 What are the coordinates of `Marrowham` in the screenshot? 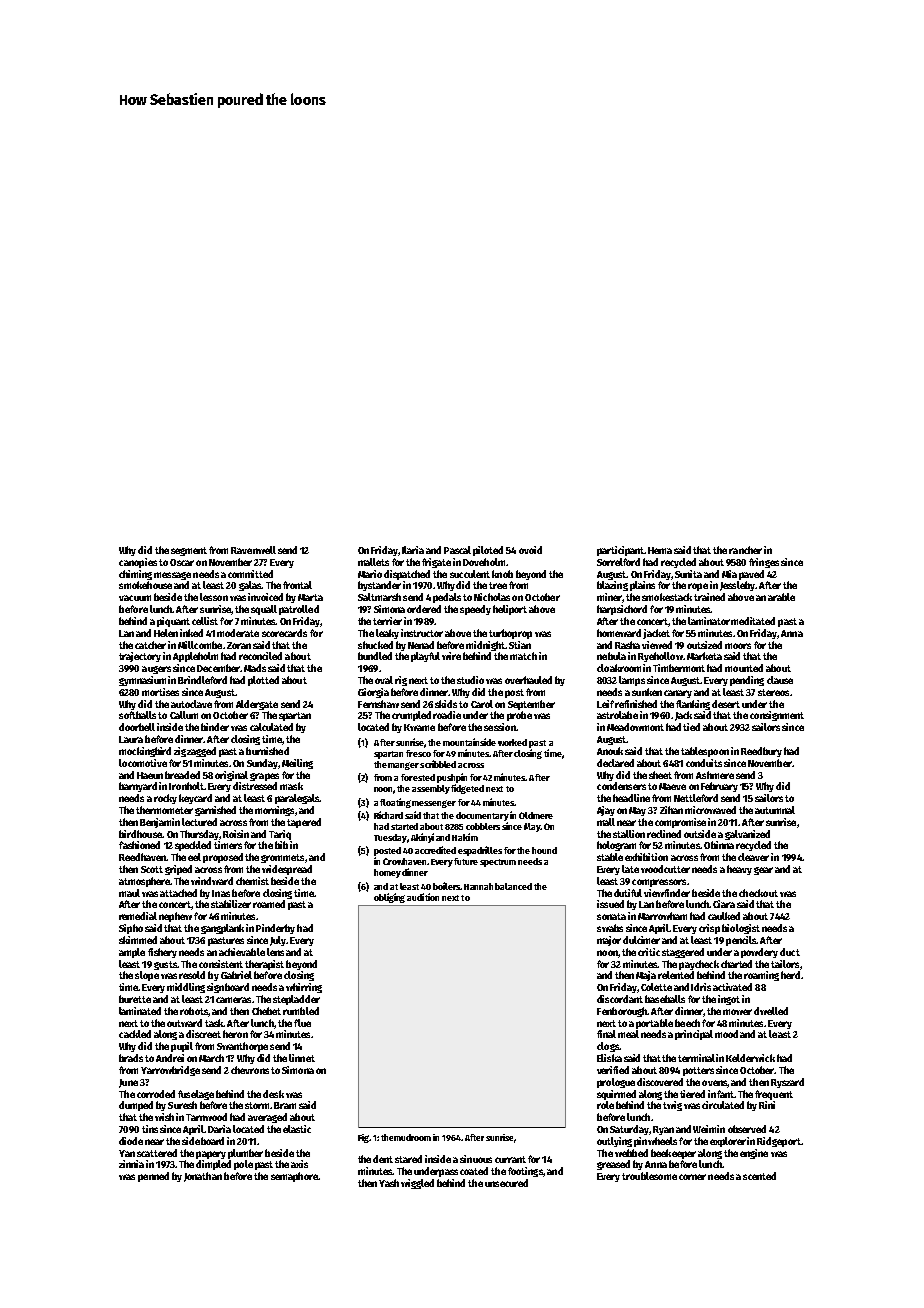 It's located at (662, 916).
